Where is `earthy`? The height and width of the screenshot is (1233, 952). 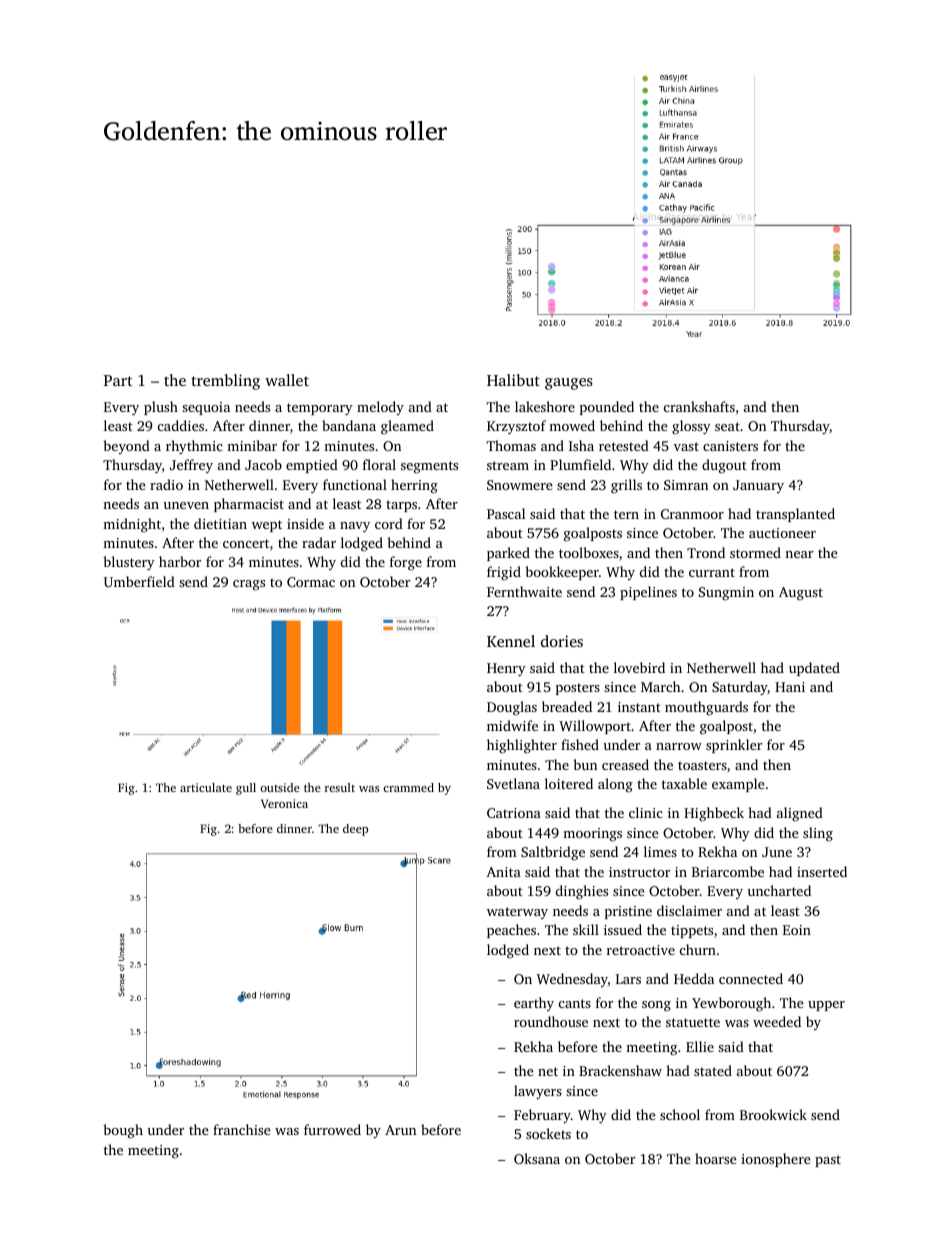 earthy is located at coordinates (534, 1004).
